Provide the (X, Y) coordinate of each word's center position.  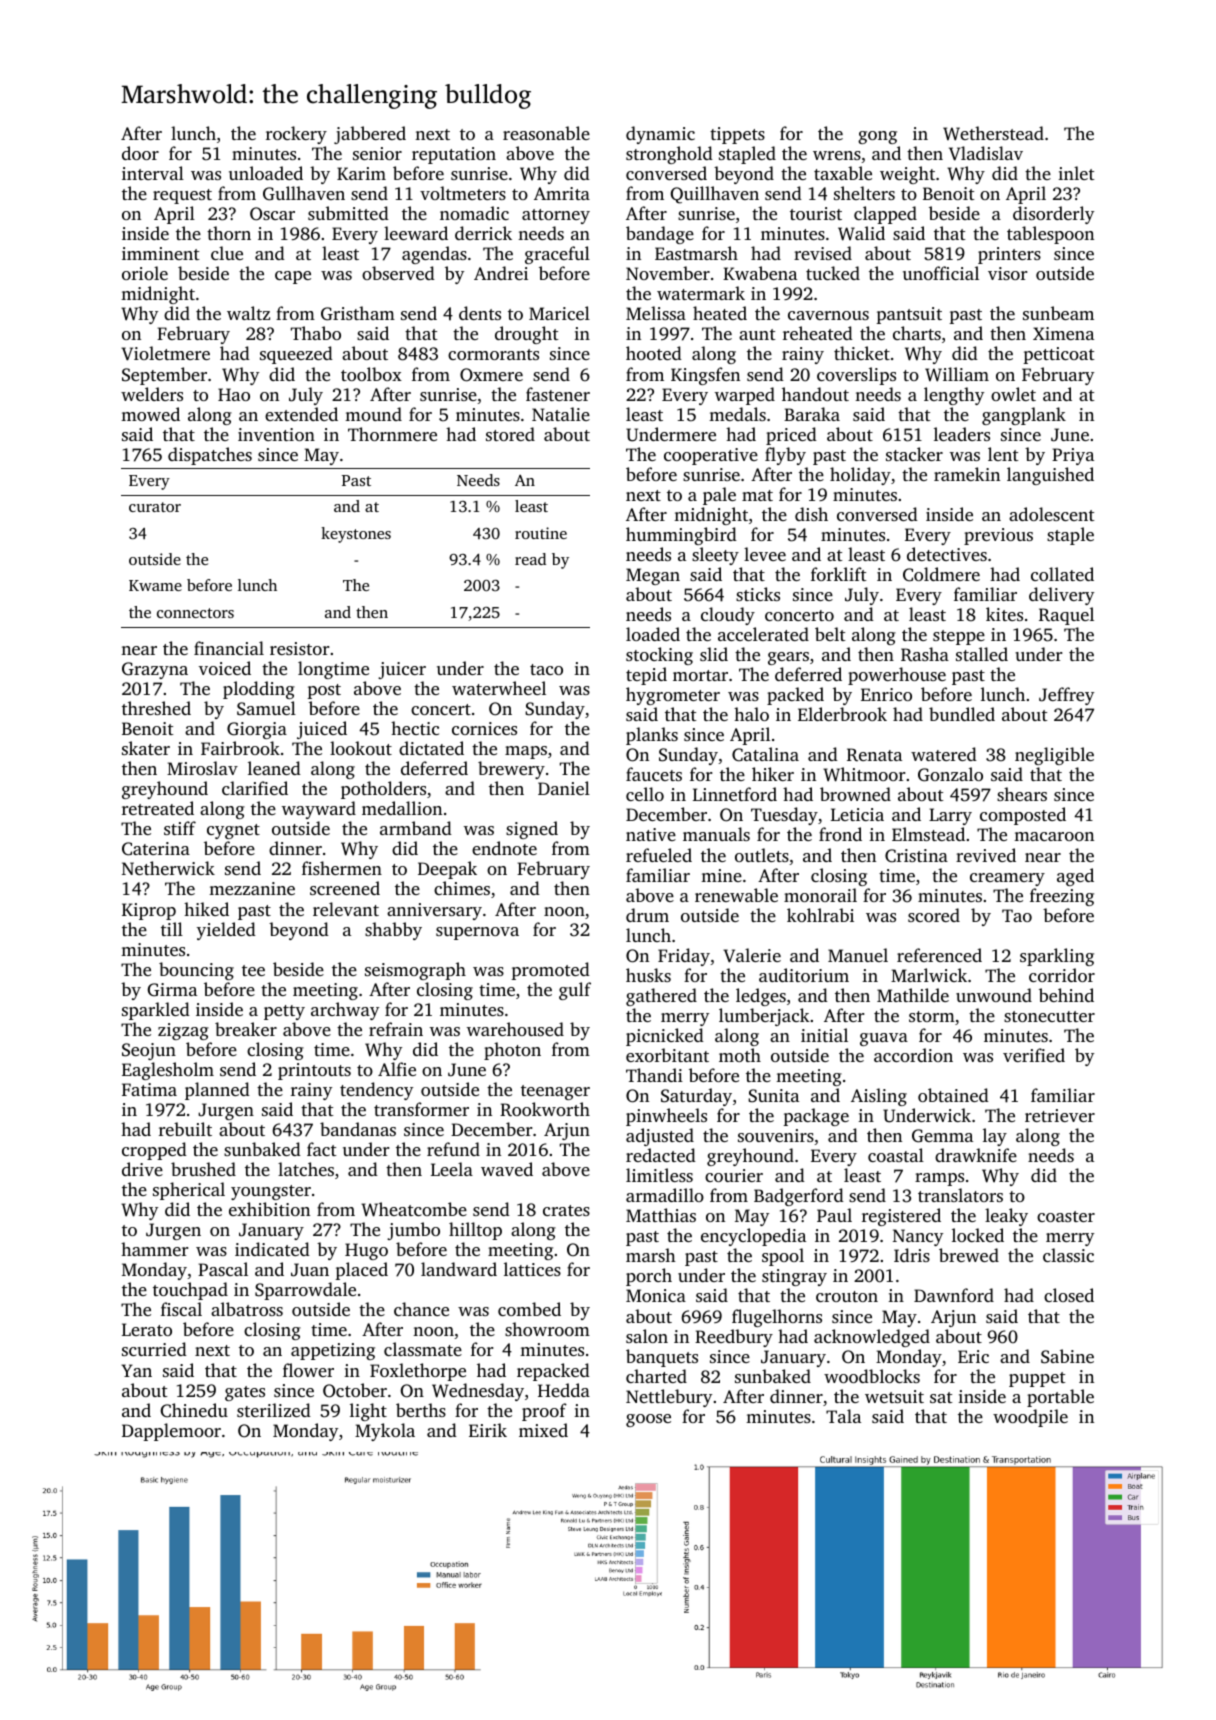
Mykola (385, 1432)
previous (998, 536)
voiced (225, 668)
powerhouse (897, 676)
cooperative (711, 456)
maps (526, 752)
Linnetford (735, 794)
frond (840, 834)
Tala (843, 1416)
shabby (393, 931)
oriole (145, 273)
